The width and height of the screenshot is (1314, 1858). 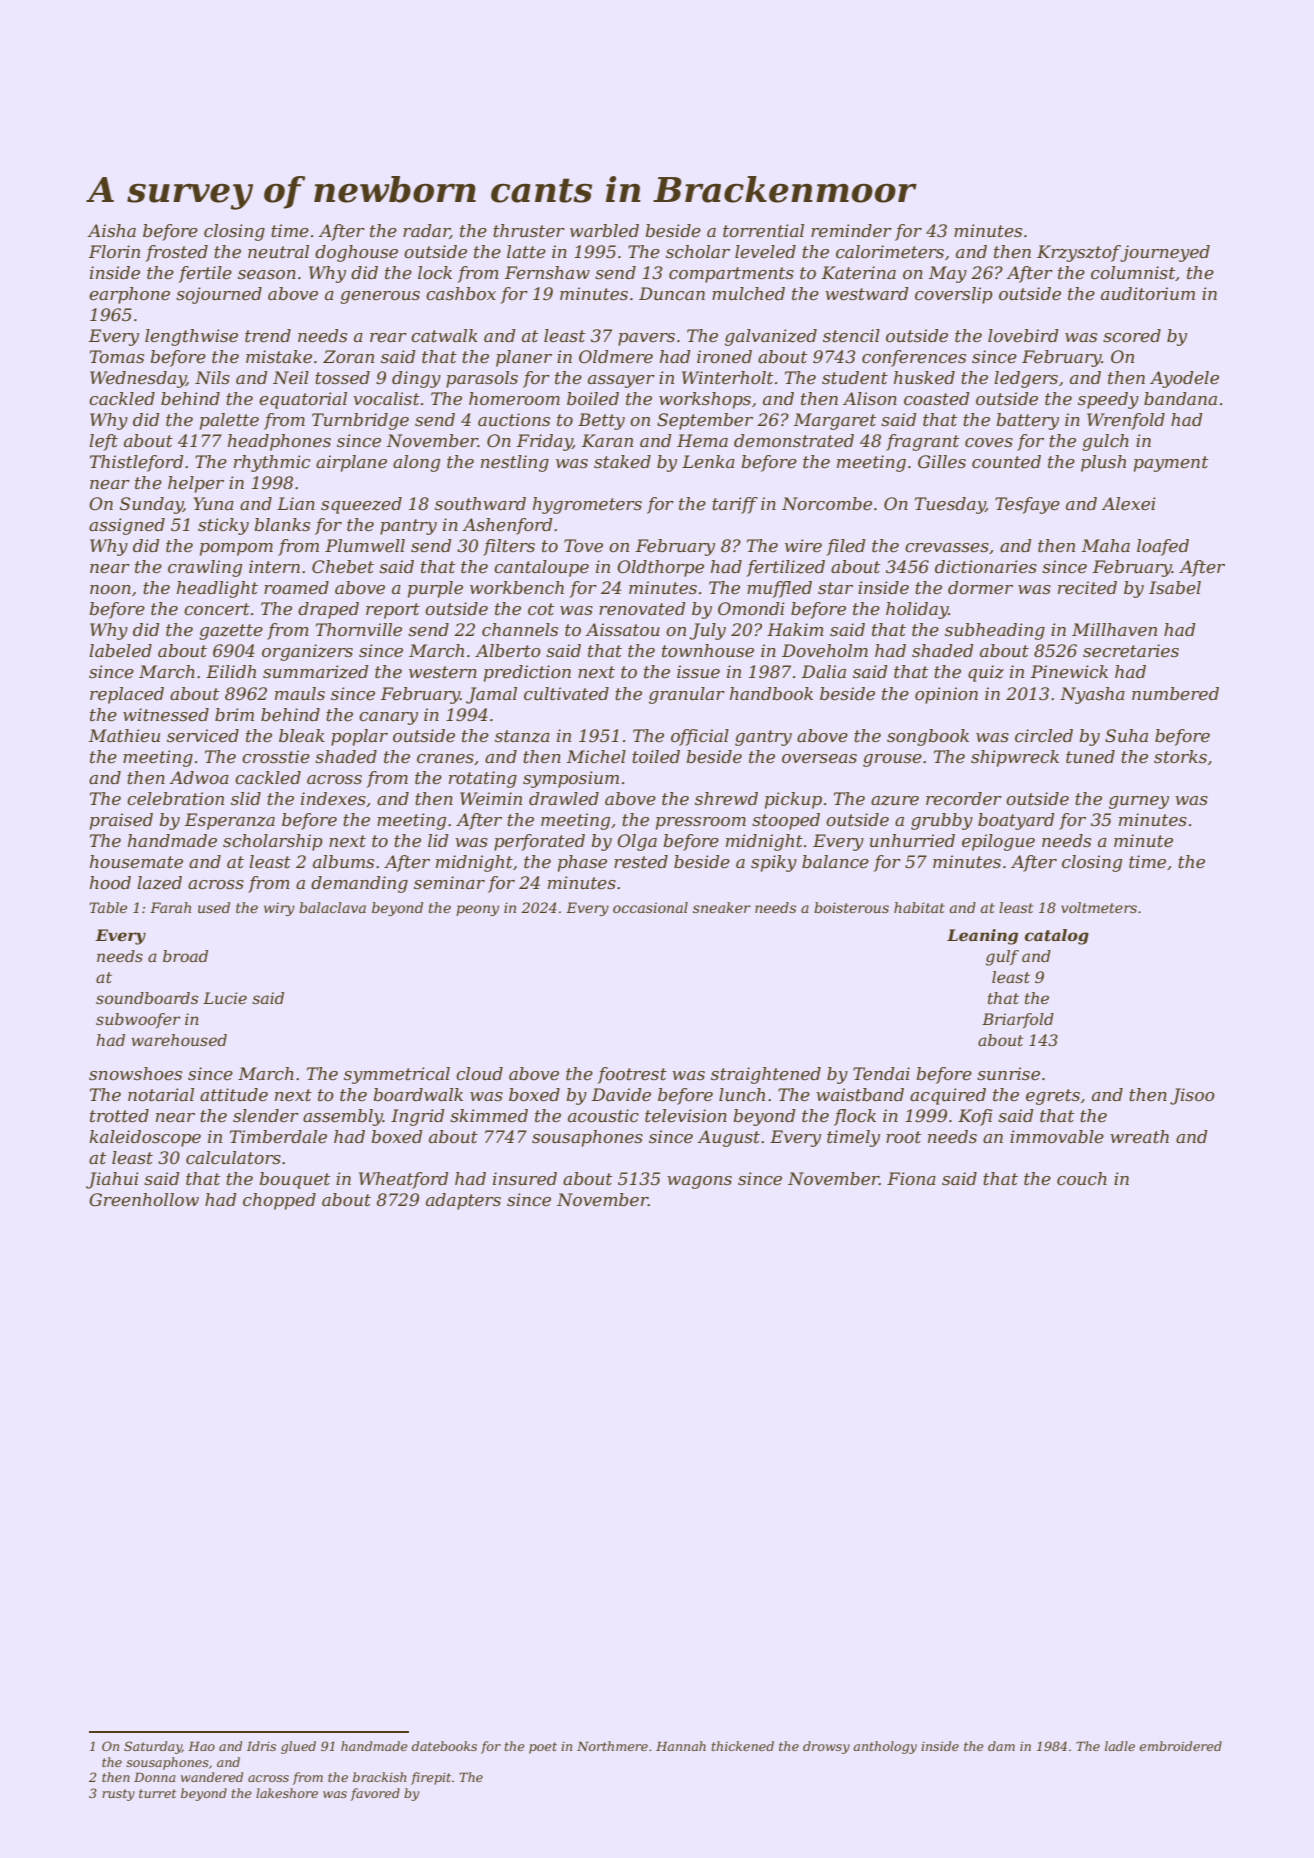 What do you see at coordinates (118, 1795) in the screenshot?
I see `rusty` at bounding box center [118, 1795].
